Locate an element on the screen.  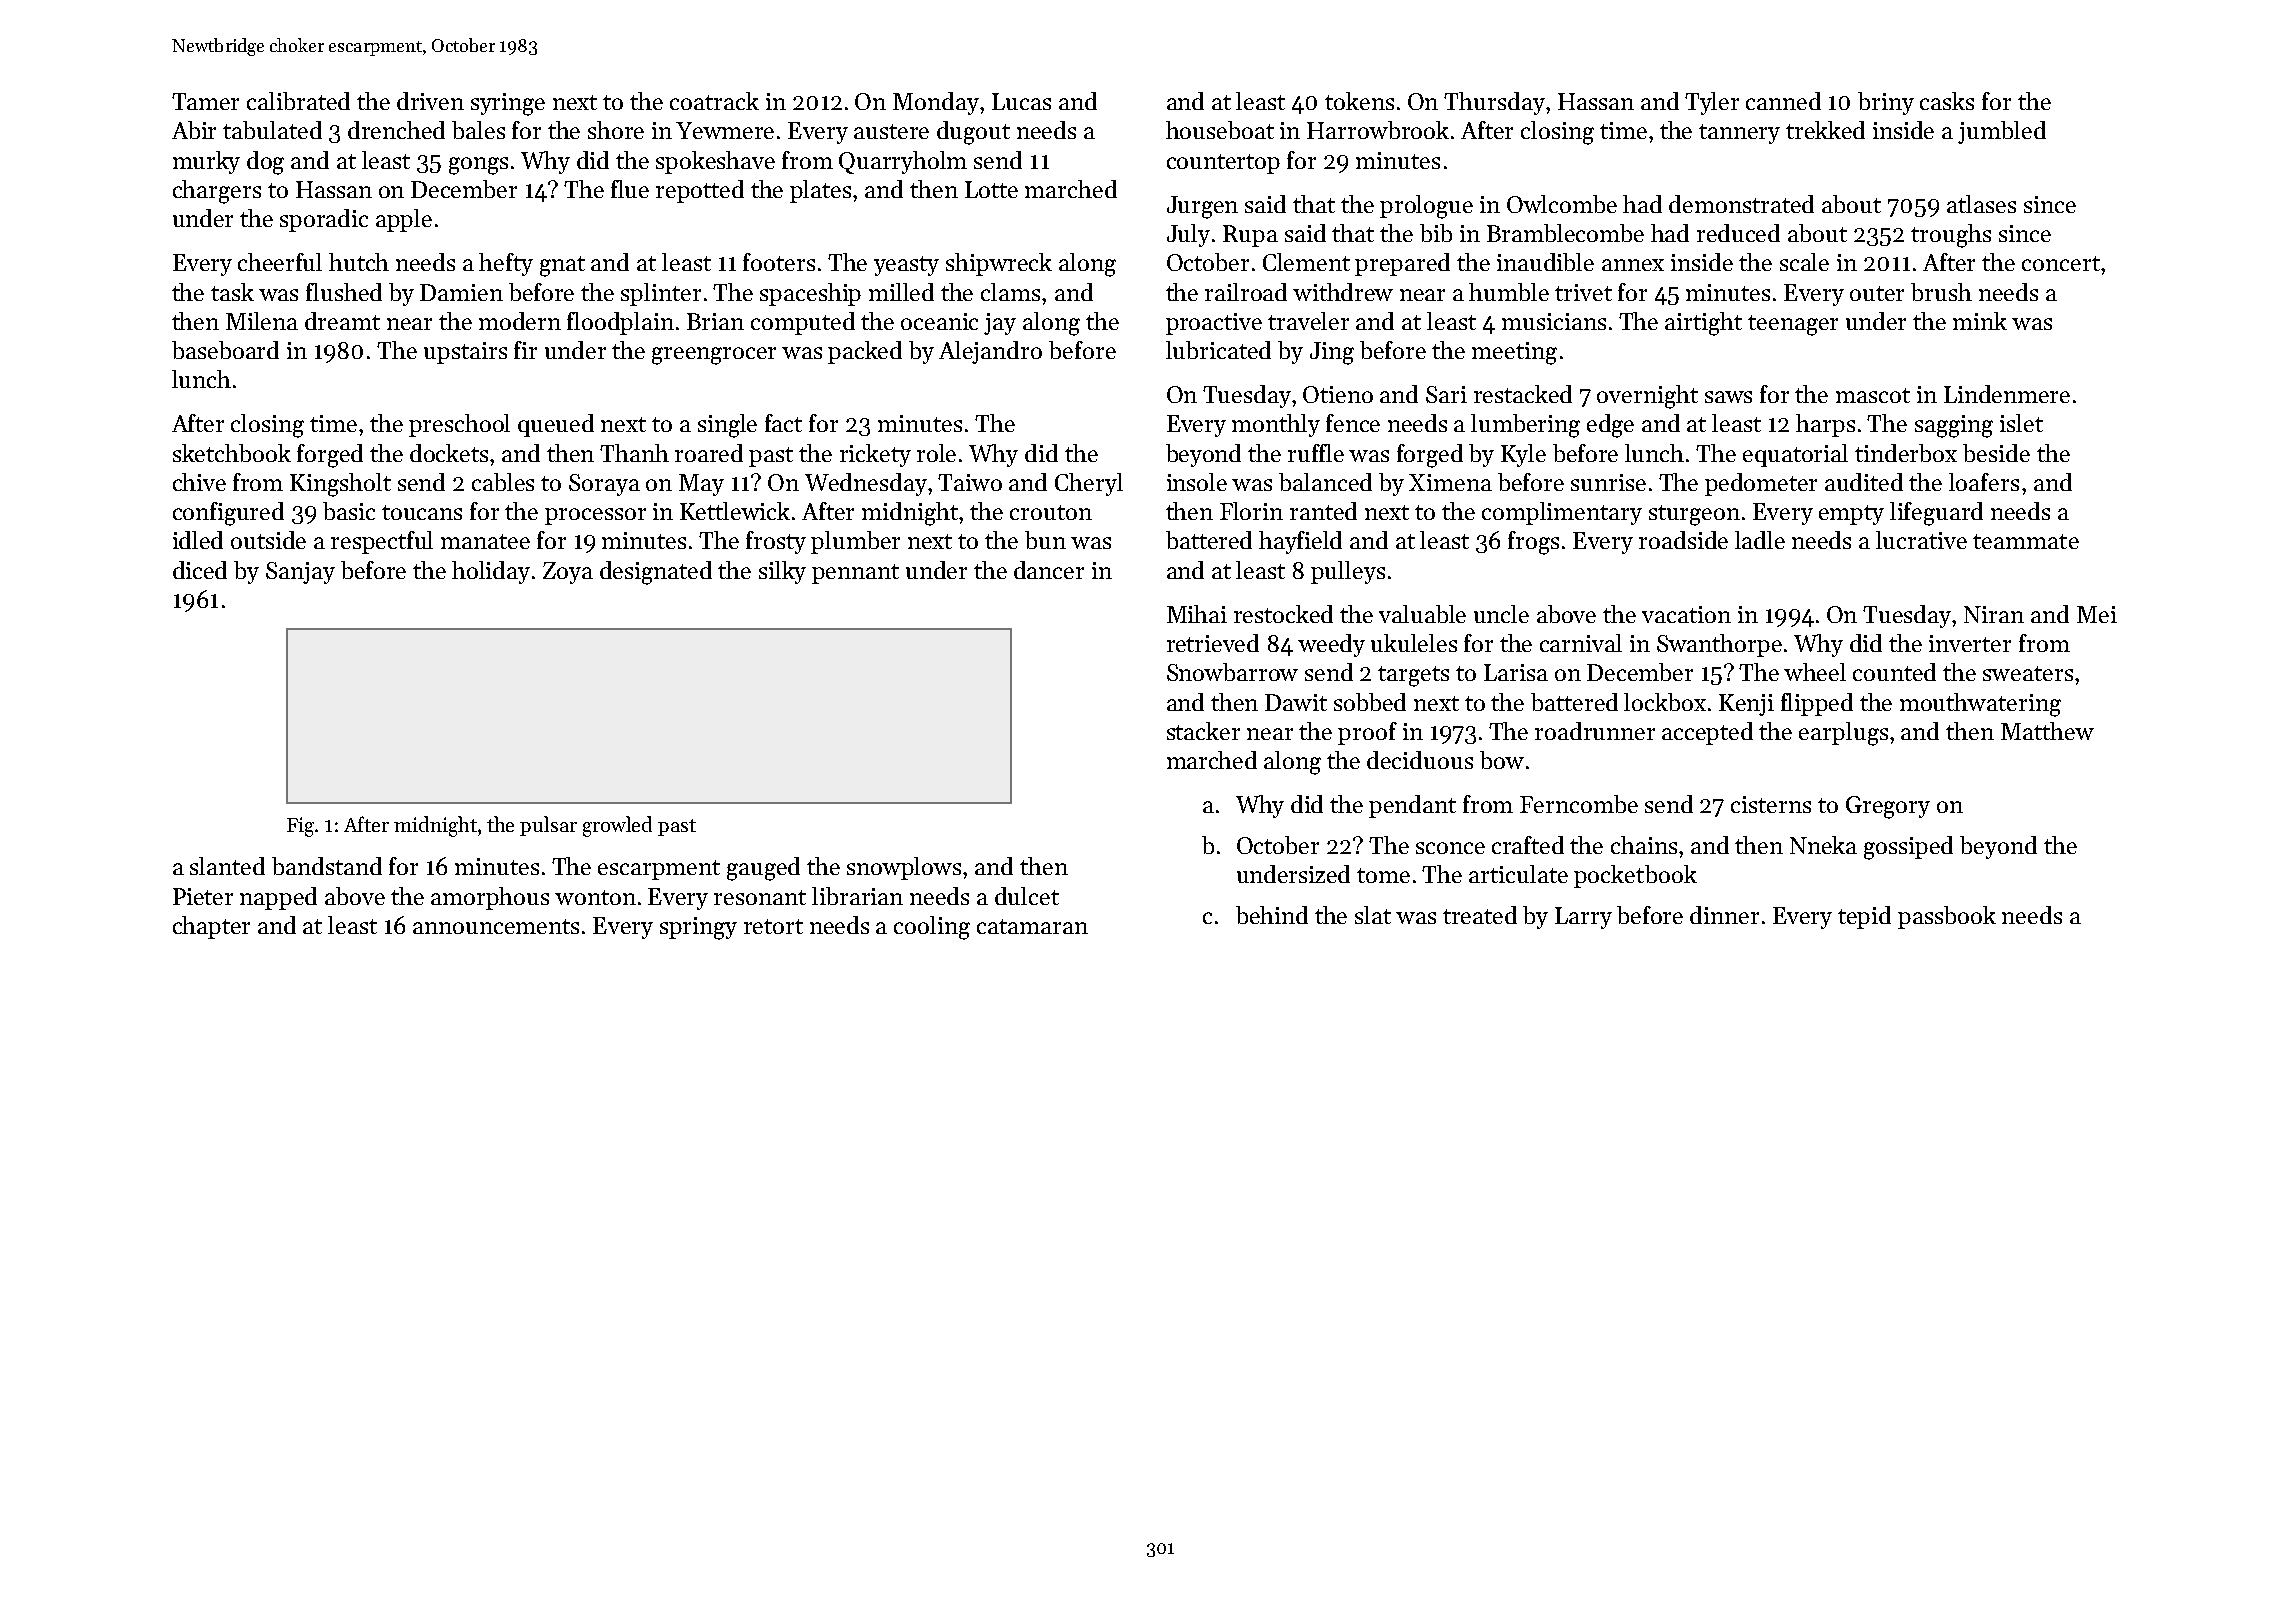
passbook is located at coordinates (1947, 917).
